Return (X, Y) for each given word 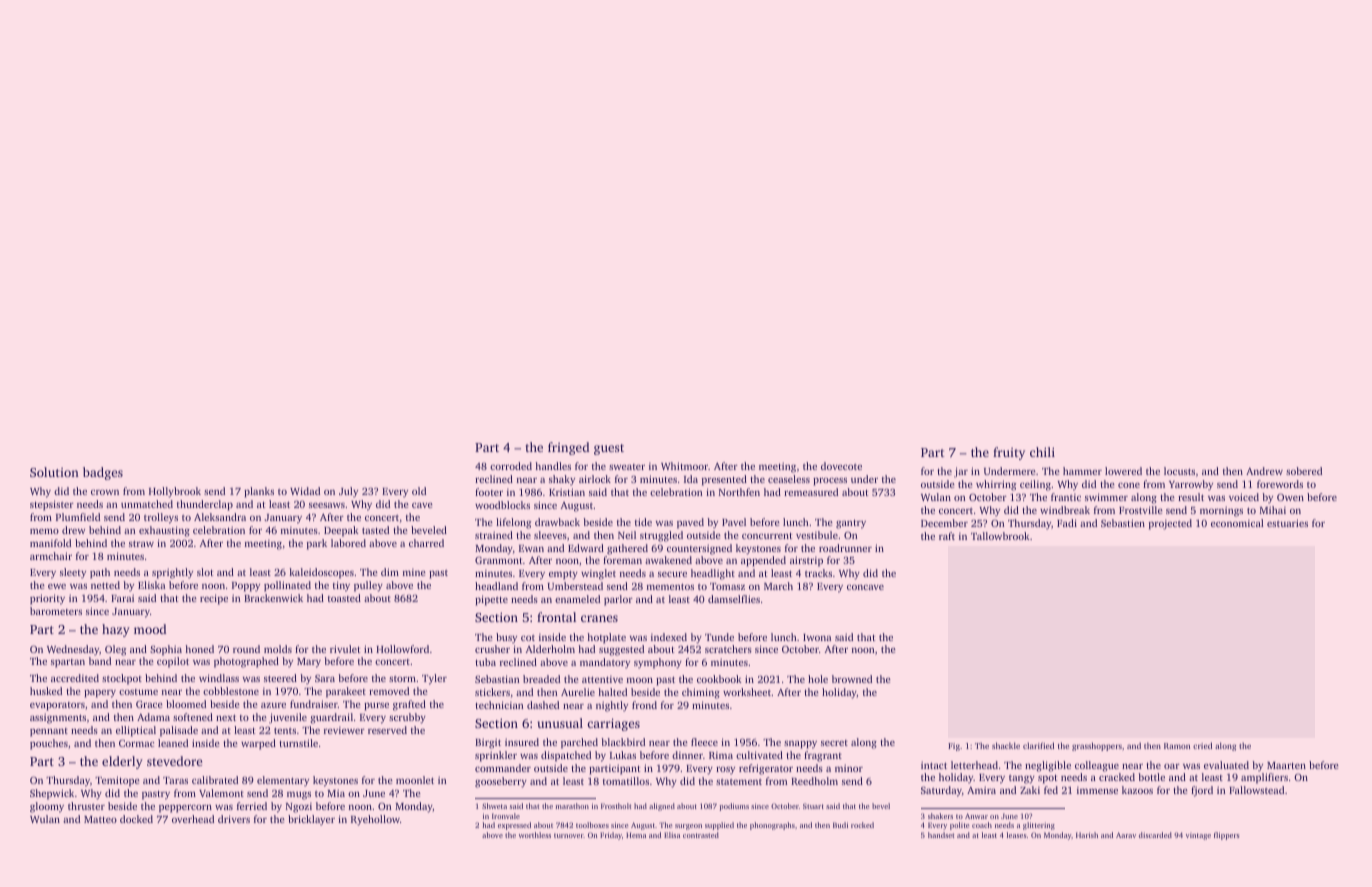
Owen (1290, 497)
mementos (670, 587)
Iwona (817, 637)
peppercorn (185, 809)
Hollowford (402, 649)
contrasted (701, 835)
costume (138, 692)
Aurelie (578, 692)
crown (105, 492)
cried (1202, 745)
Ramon (1177, 746)
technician (499, 705)
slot (205, 572)
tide (643, 522)
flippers (1226, 836)
